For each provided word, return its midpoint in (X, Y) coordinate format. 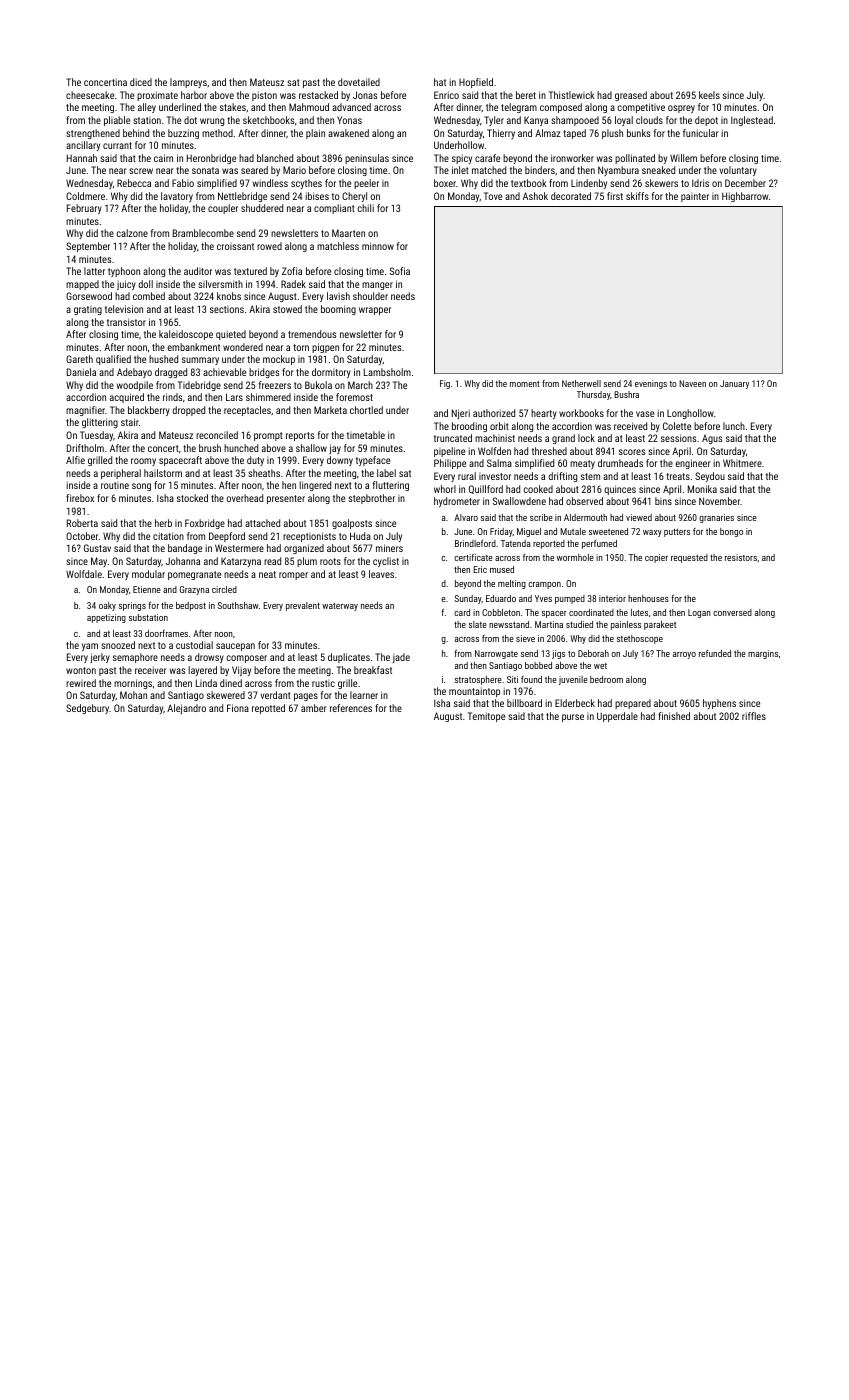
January (734, 384)
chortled (366, 410)
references (351, 708)
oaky (107, 606)
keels (709, 95)
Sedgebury (87, 709)
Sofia (400, 271)
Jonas (365, 95)
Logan (699, 613)
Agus (712, 439)
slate (478, 624)
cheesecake (90, 95)
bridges (264, 373)
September (88, 247)
